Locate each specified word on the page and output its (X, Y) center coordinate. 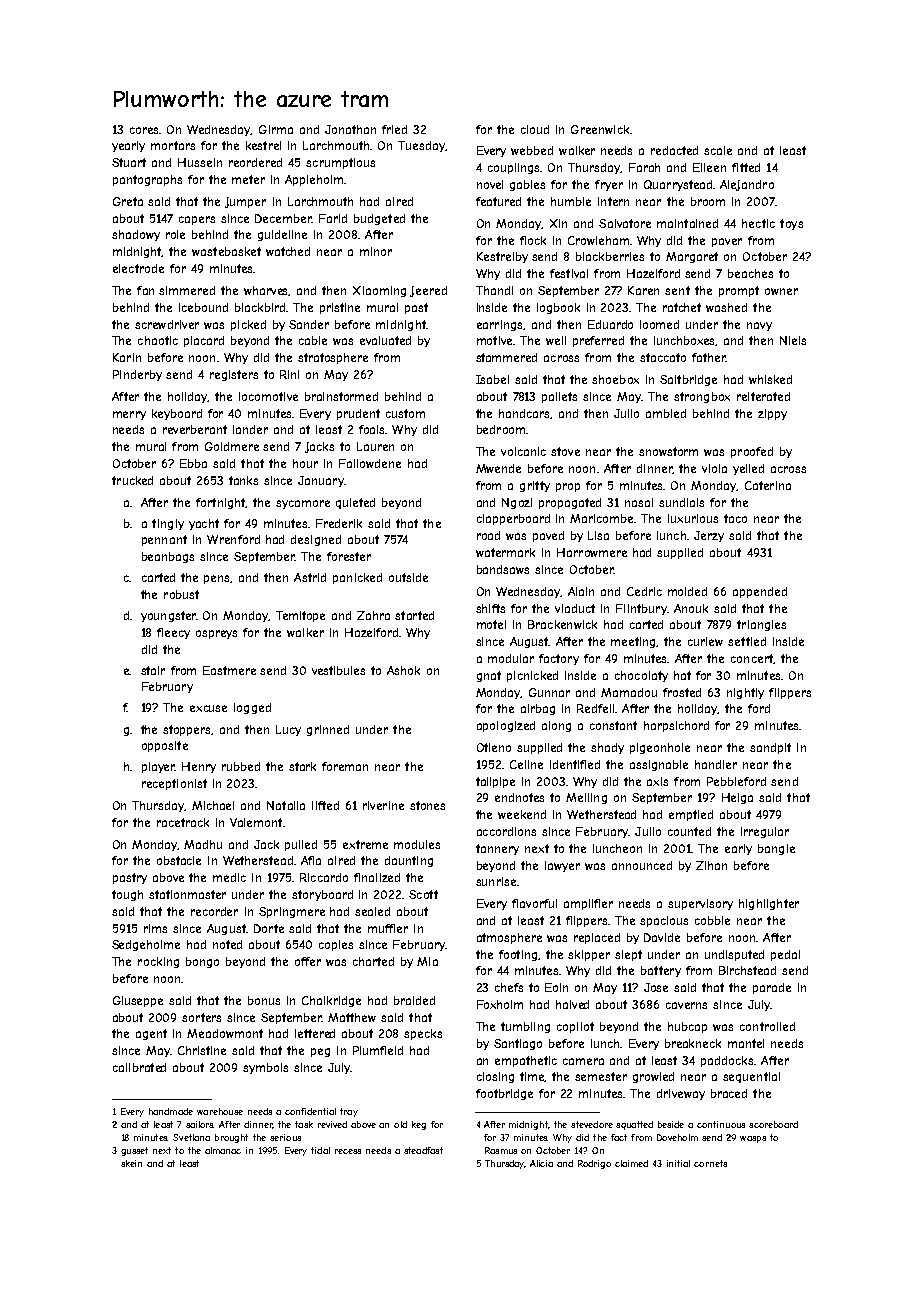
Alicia (541, 1163)
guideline (282, 235)
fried (394, 129)
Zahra (373, 615)
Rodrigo (594, 1164)
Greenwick (600, 129)
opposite (165, 746)
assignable (659, 765)
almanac (223, 1150)
